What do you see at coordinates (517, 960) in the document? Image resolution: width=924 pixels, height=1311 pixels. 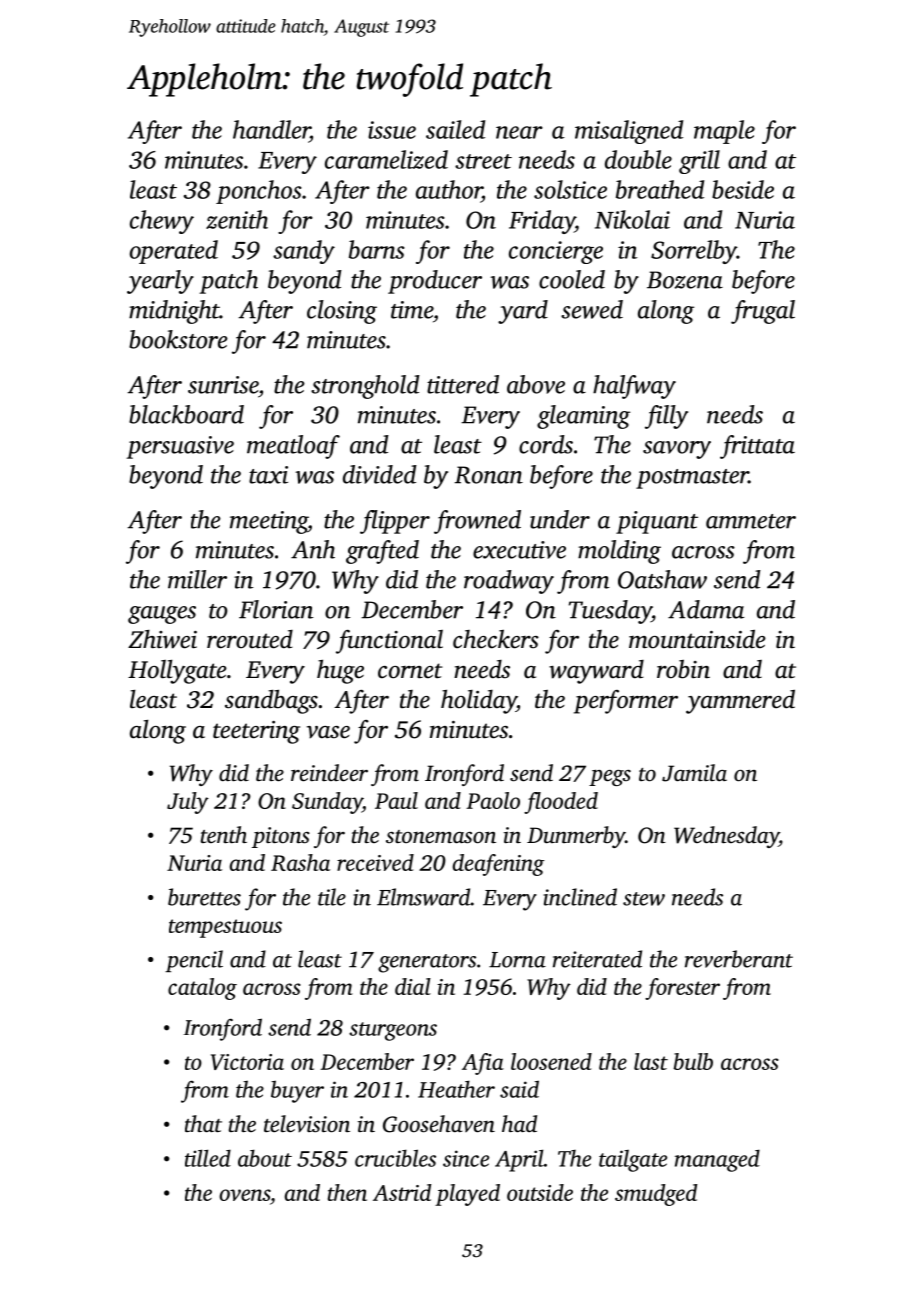 I see `Lorna` at bounding box center [517, 960].
